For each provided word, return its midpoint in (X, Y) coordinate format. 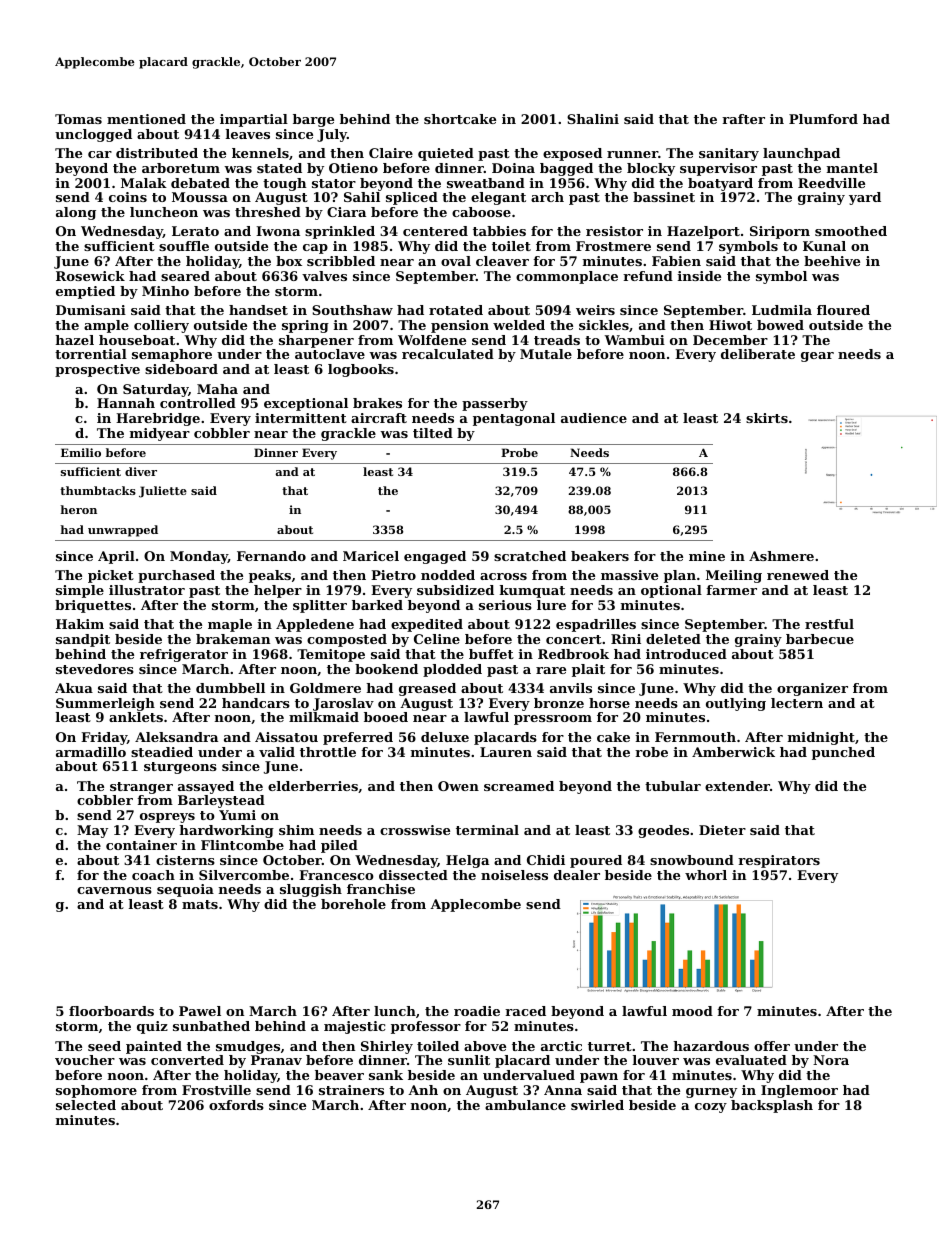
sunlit (469, 1060)
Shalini (593, 119)
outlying (736, 704)
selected (86, 1105)
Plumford (823, 119)
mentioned (146, 119)
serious (505, 605)
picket (111, 576)
